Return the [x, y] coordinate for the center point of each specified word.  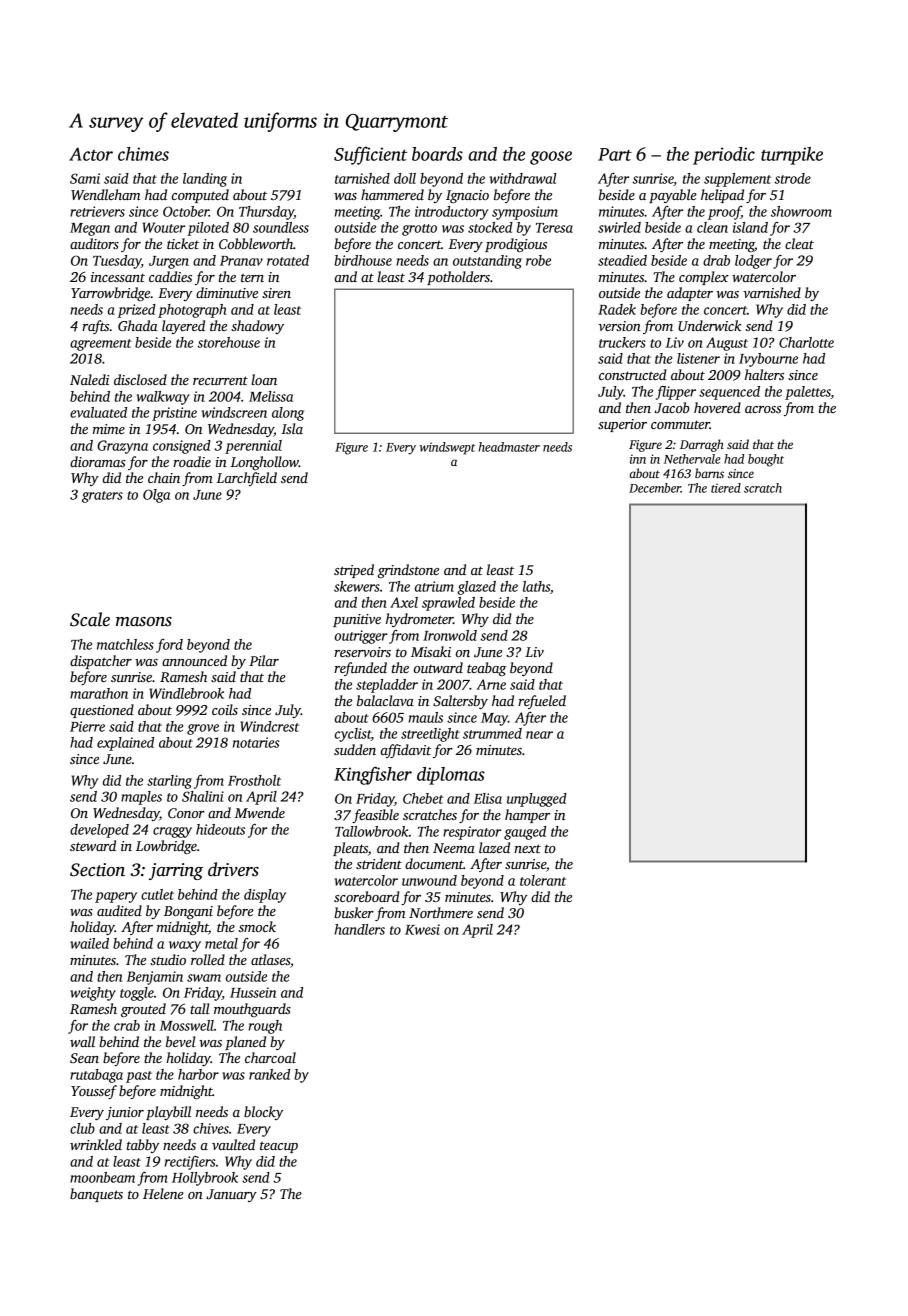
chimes [143, 154]
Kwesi [422, 929]
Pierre [87, 726]
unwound [429, 880]
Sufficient [370, 155]
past [139, 1077]
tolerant [543, 880]
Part [615, 154]
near [539, 735]
